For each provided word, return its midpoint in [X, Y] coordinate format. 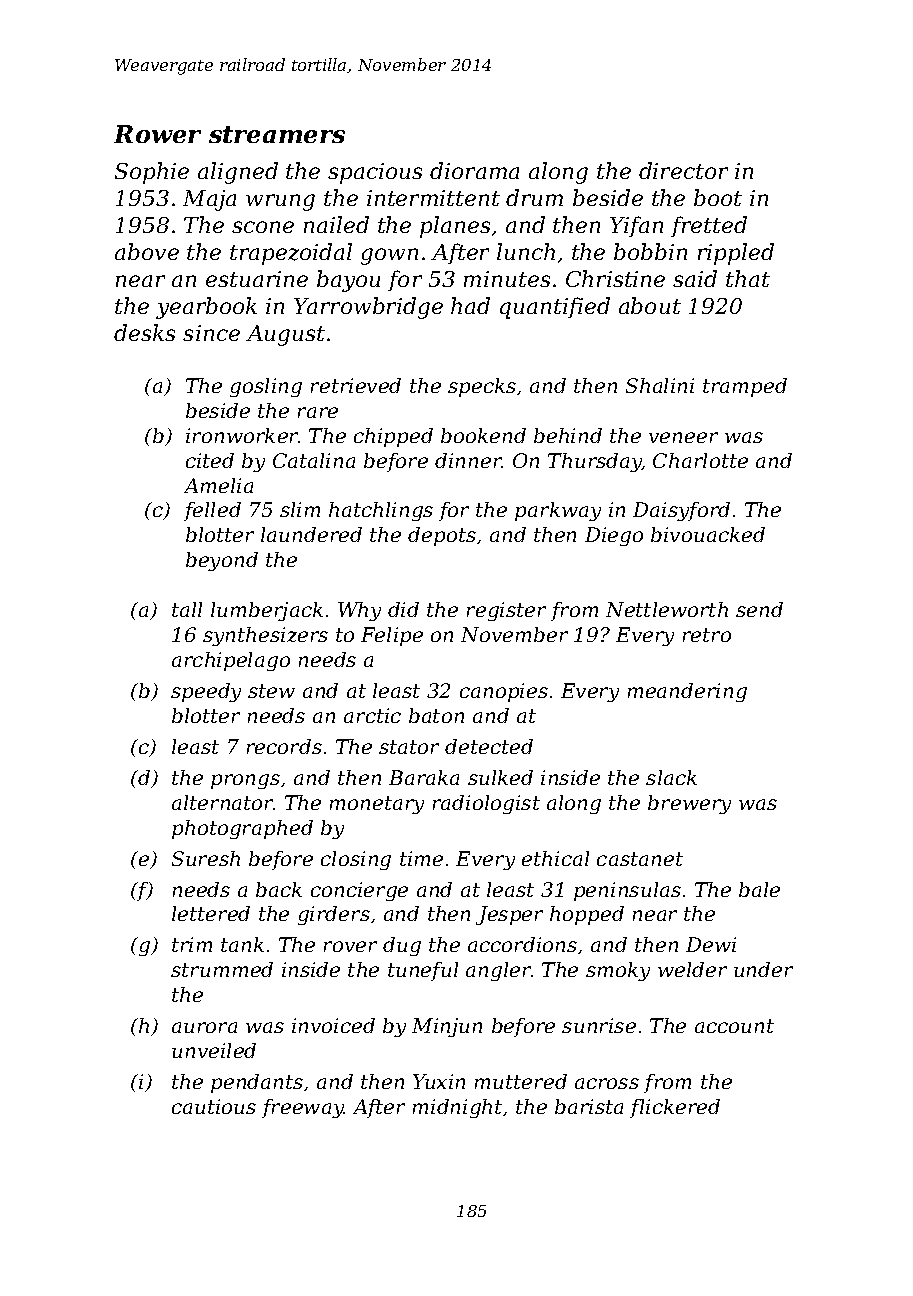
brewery [689, 804]
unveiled [214, 1050]
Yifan [636, 226]
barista [589, 1106]
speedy [206, 692]
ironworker [242, 435]
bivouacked [708, 534]
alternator [223, 802]
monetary [377, 805]
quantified [555, 308]
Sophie [152, 173]
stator [409, 747]
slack [671, 777]
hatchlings [381, 511]
